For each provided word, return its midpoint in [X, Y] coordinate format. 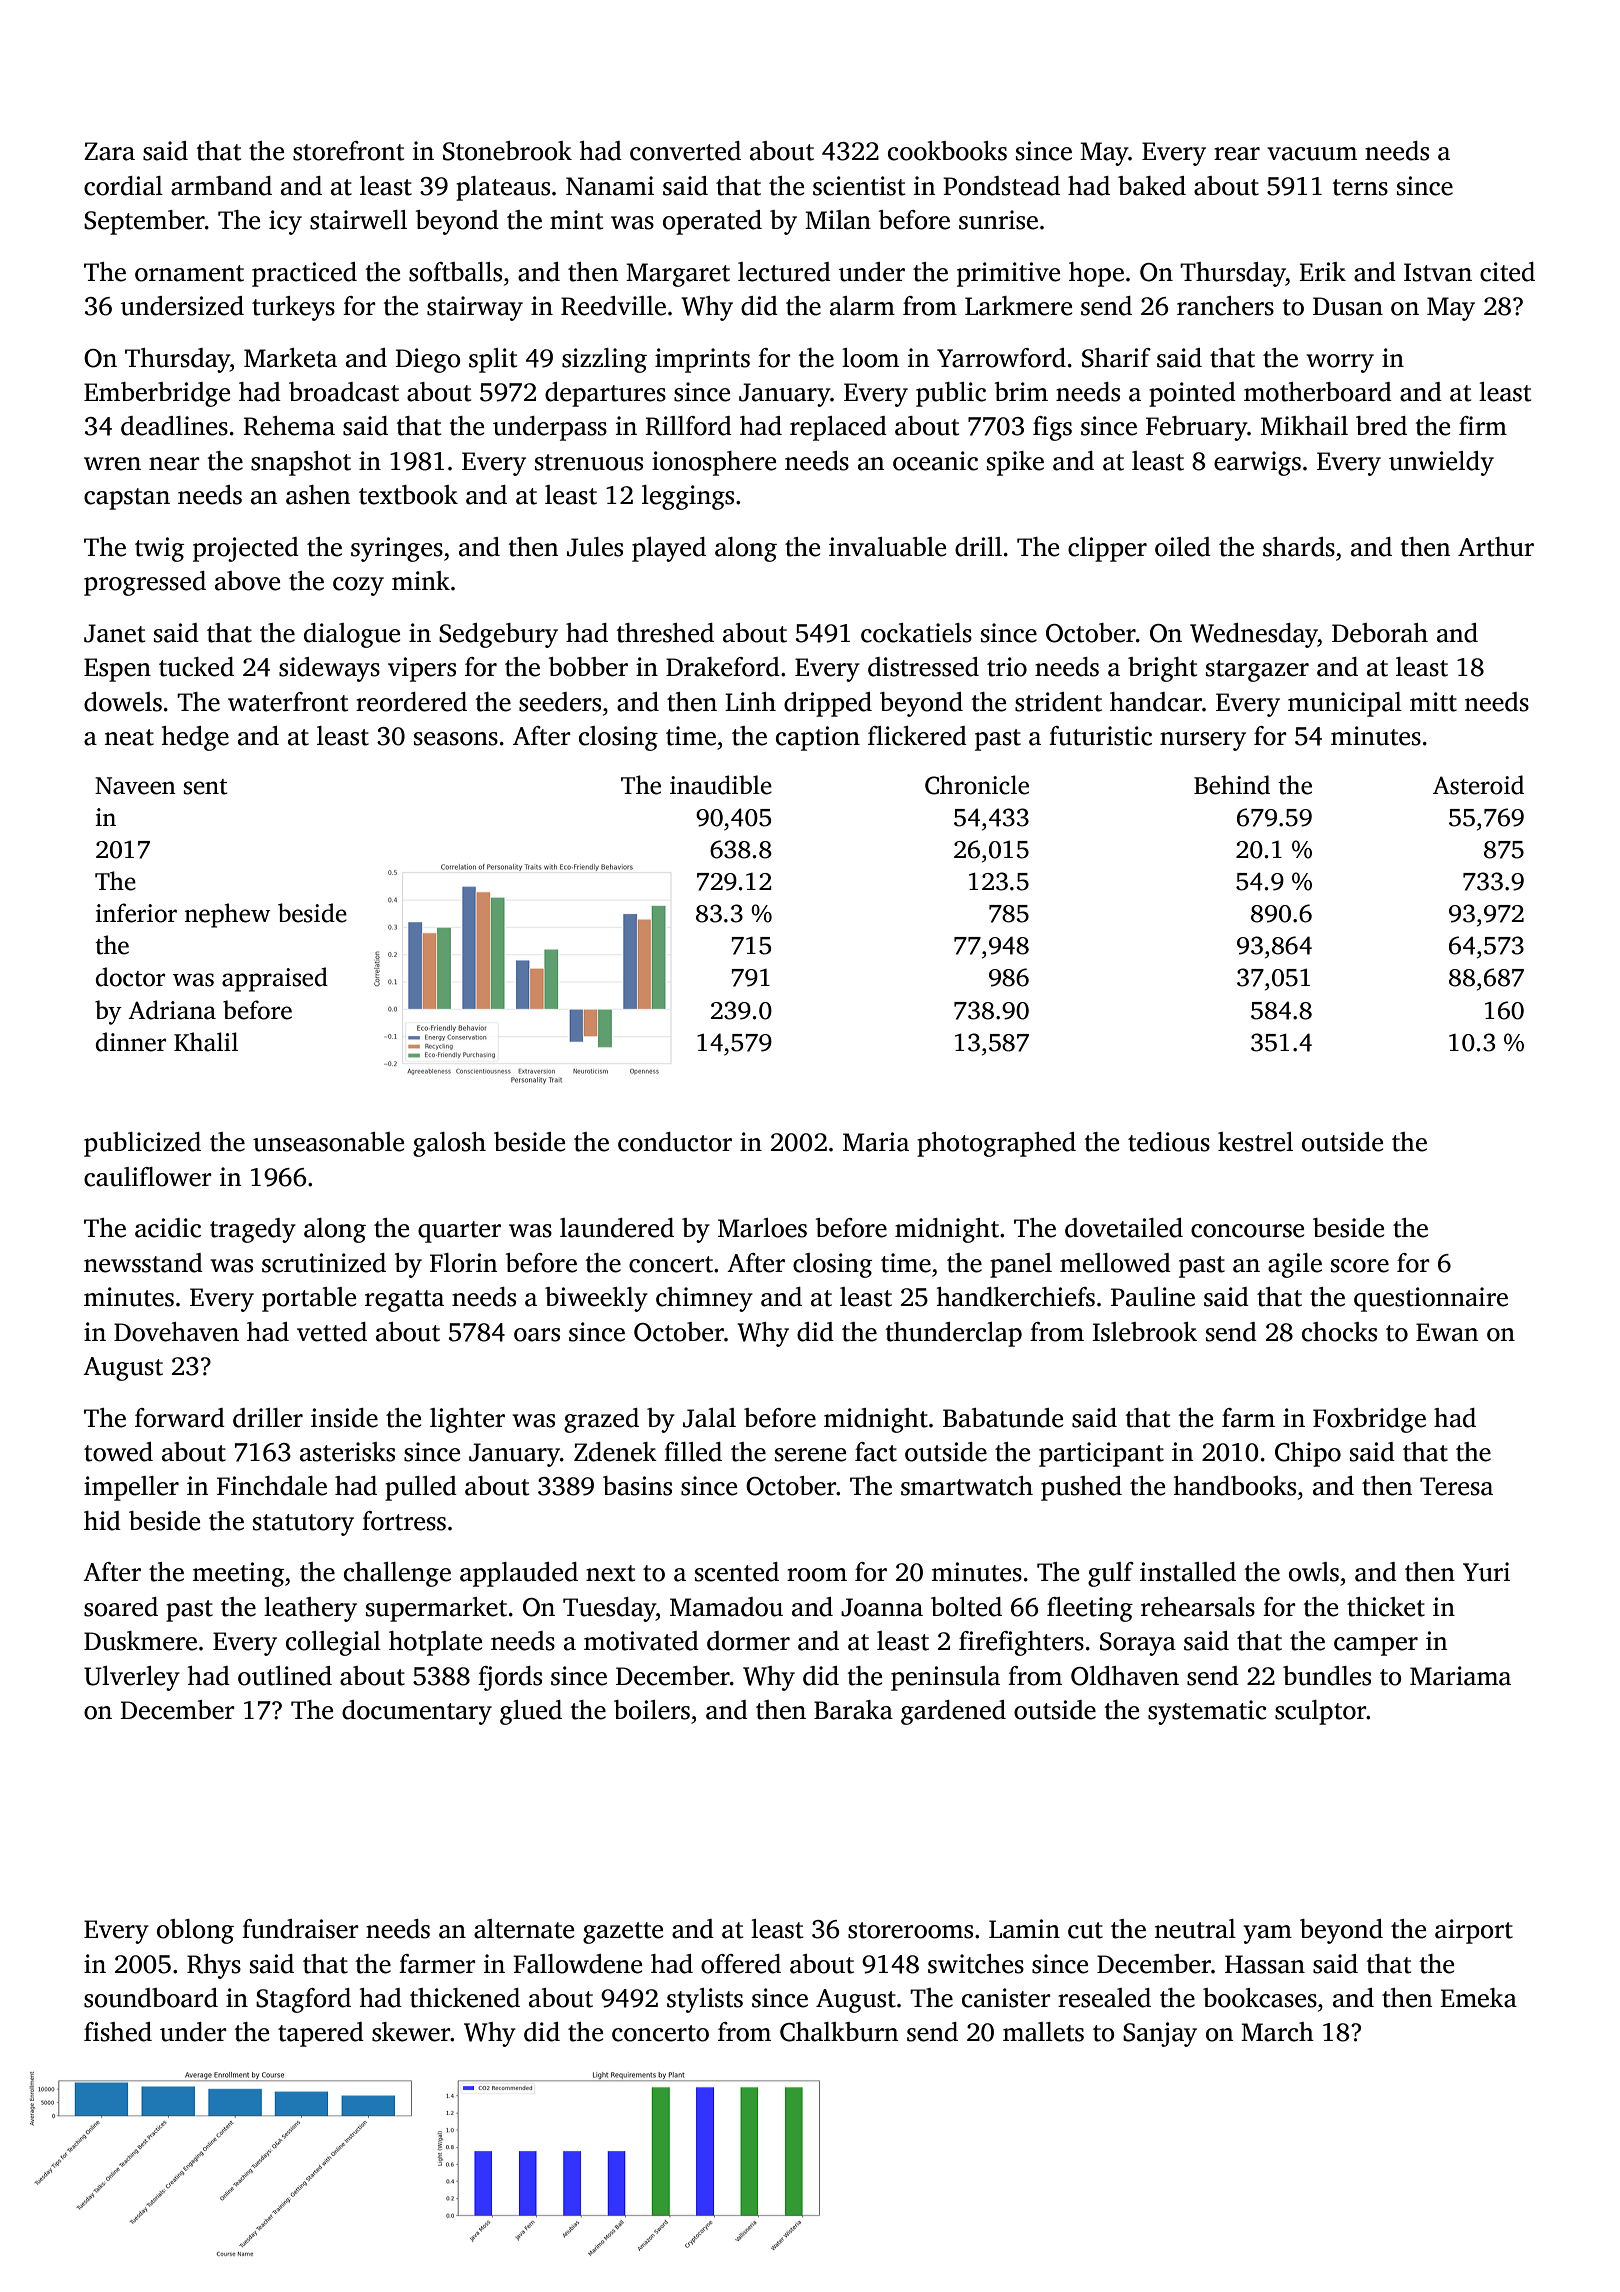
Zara [109, 151]
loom [870, 358]
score [1360, 1266]
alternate [524, 1929]
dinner [131, 1042]
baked [1152, 186]
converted [685, 151]
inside [344, 1418]
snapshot [301, 463]
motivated [641, 1641]
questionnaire [1431, 1299]
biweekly [596, 1299]
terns [1360, 187]
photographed [996, 1144]
